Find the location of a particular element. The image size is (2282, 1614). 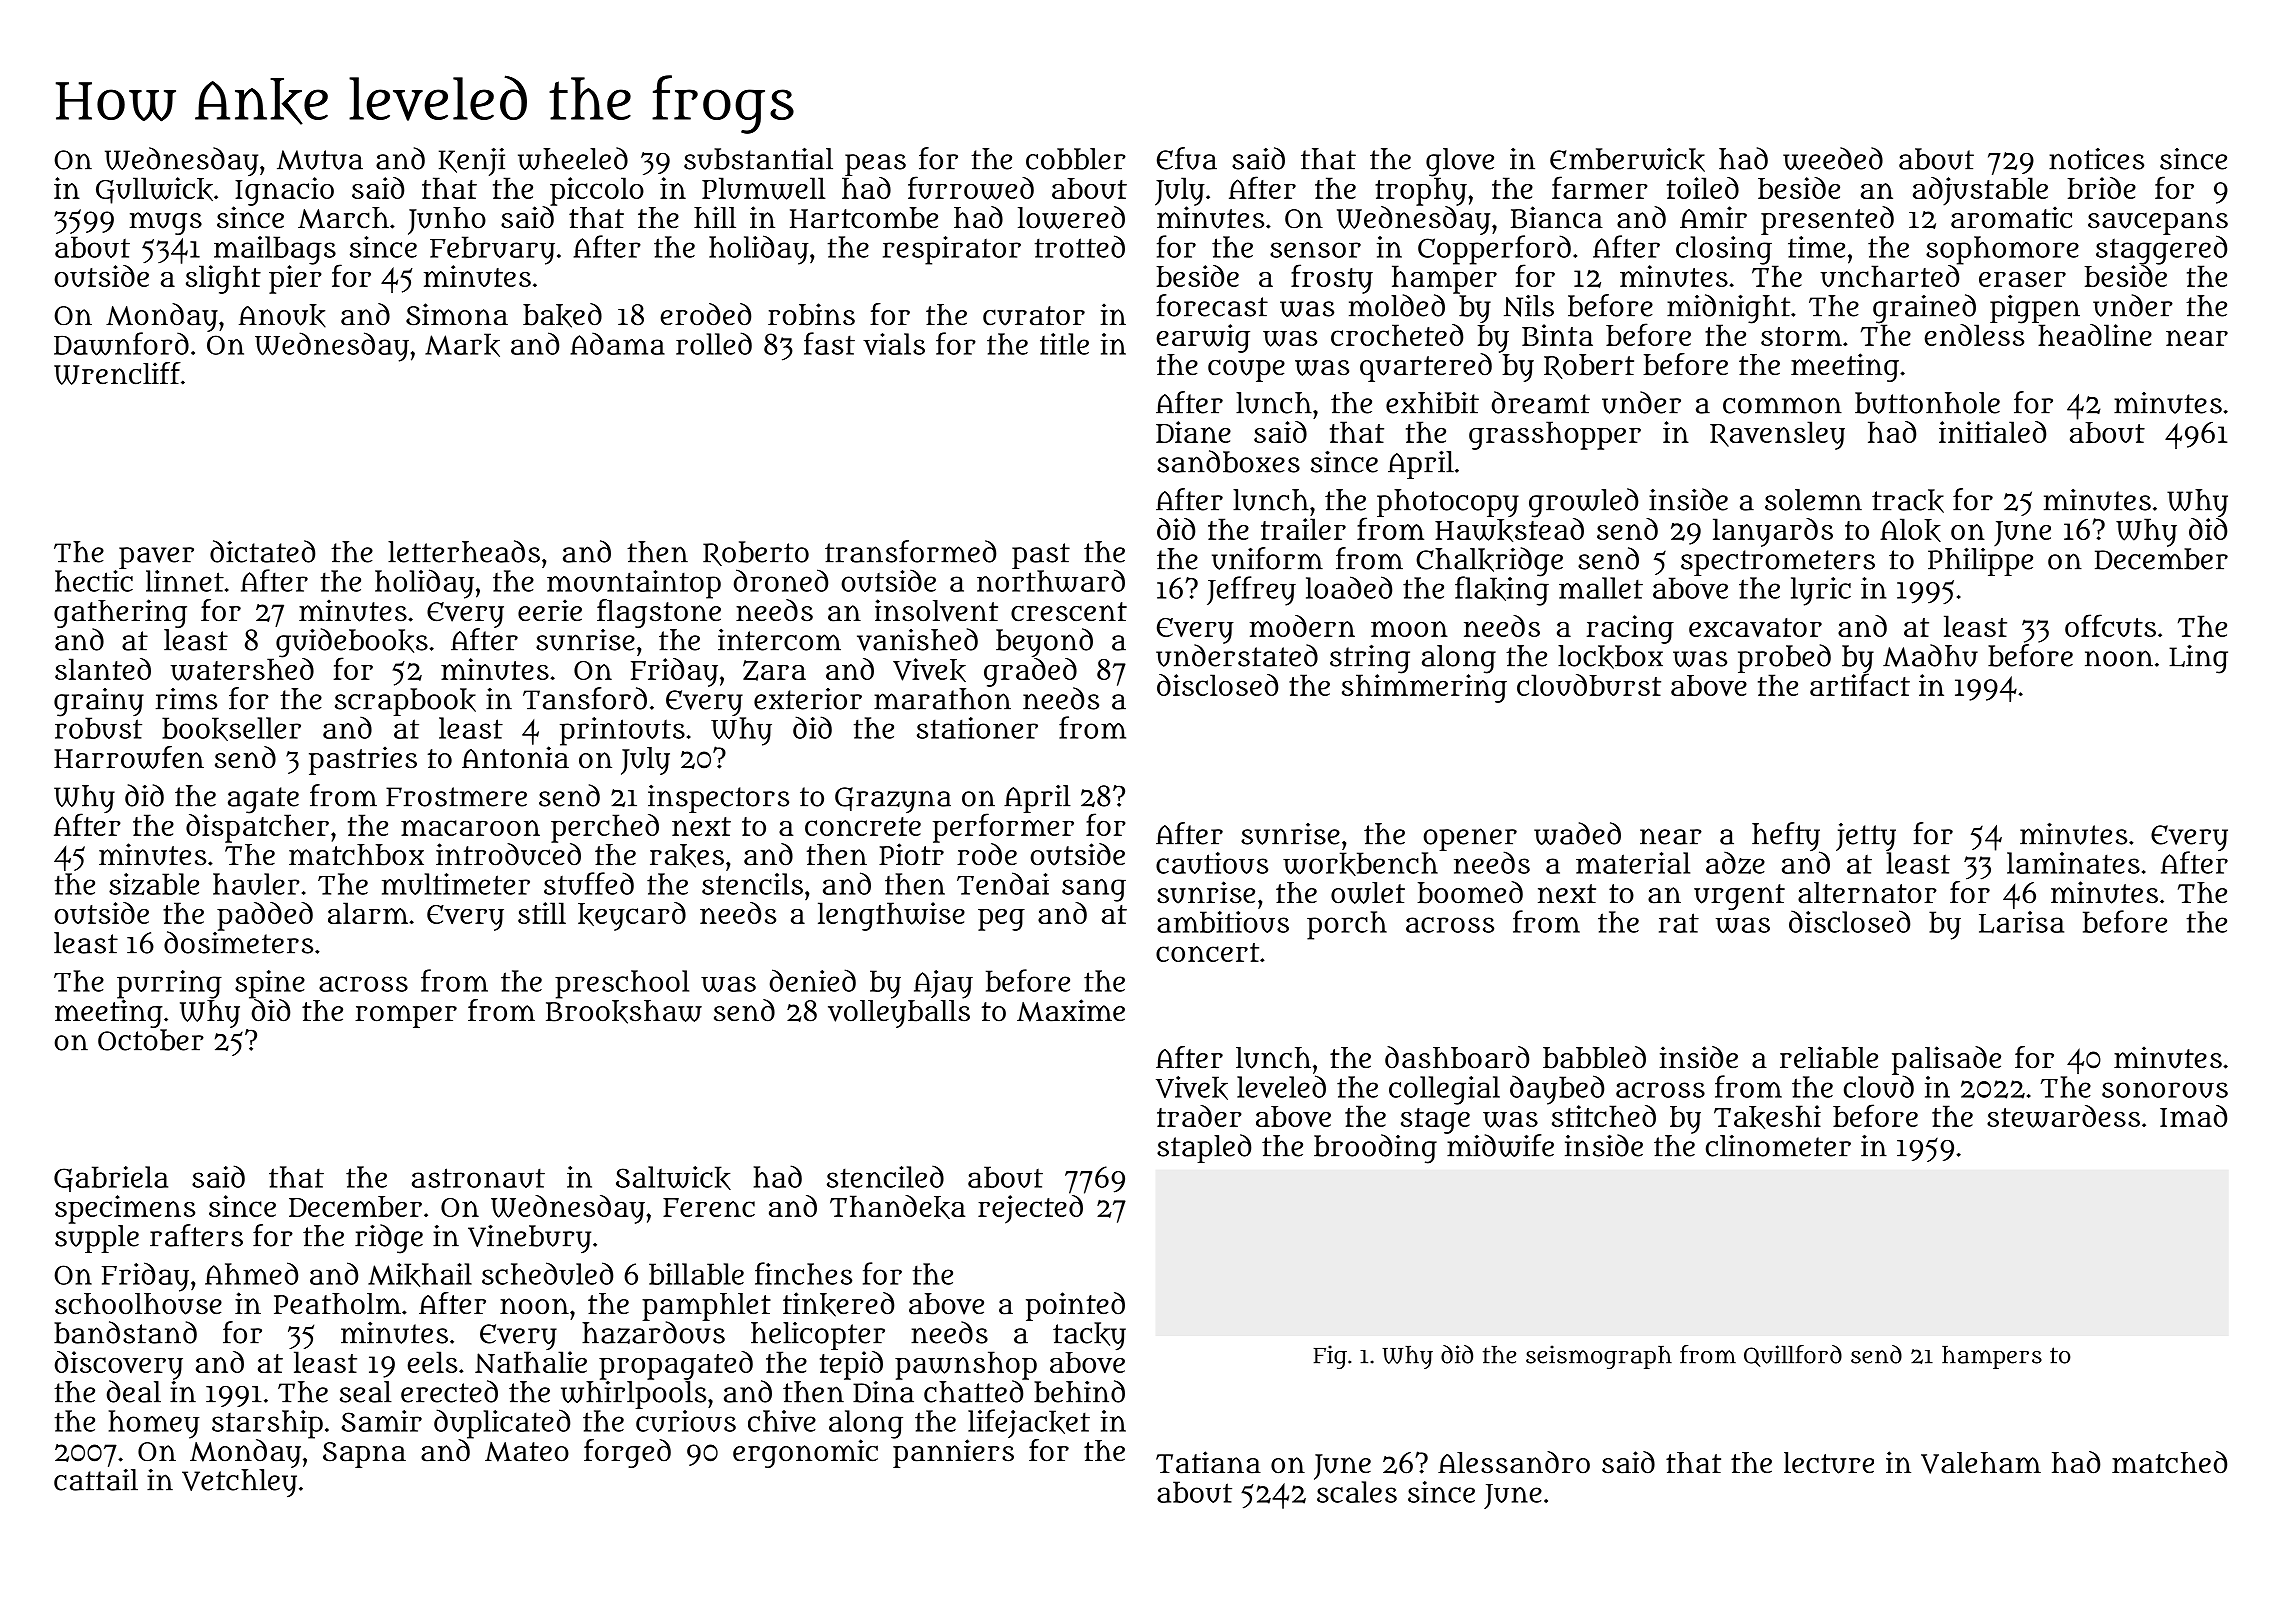

rejected is located at coordinates (1030, 1209).
